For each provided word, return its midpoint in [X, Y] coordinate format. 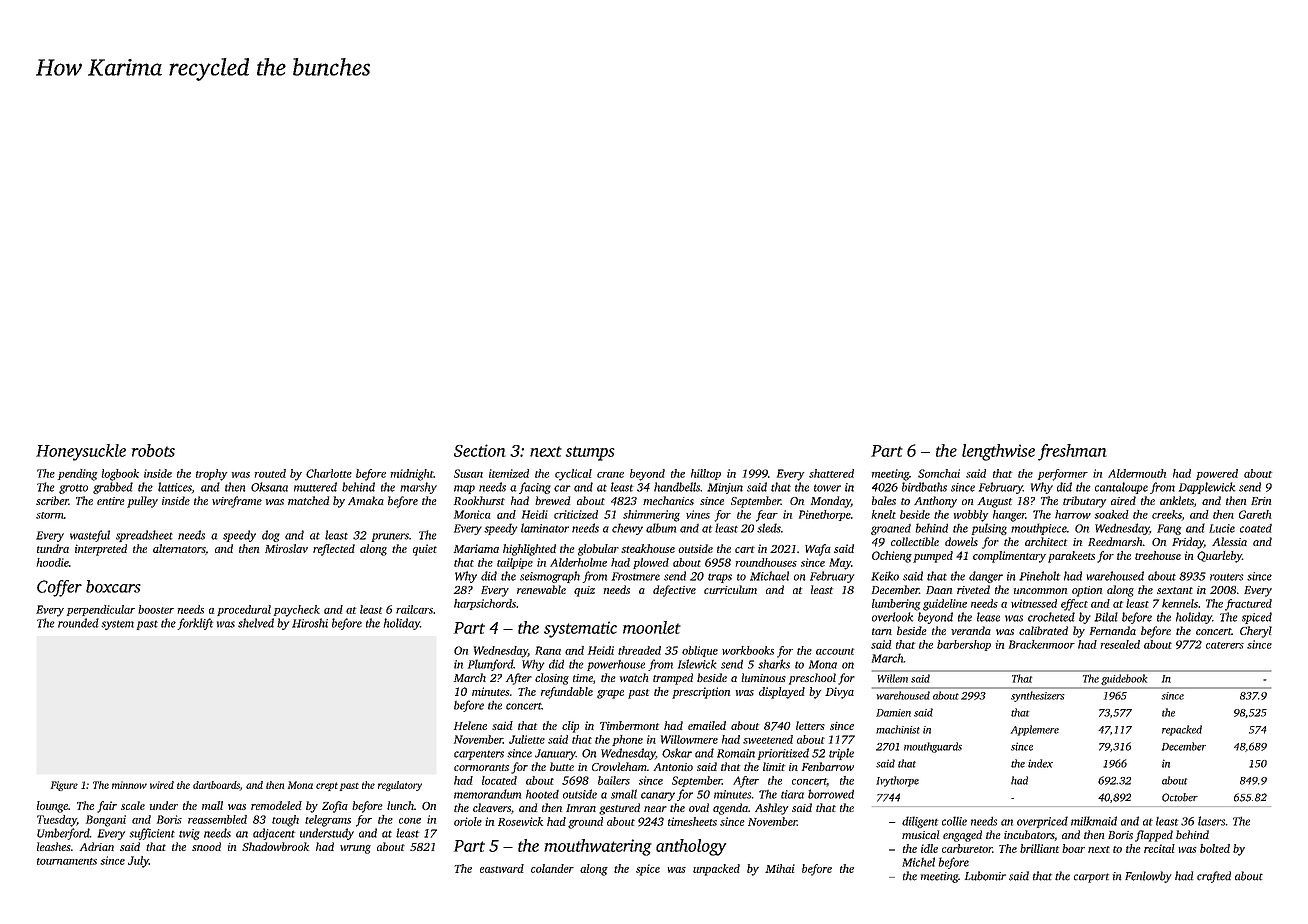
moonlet [652, 627]
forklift [195, 624]
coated [1256, 528]
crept [327, 786]
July [138, 862]
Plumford [490, 665]
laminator [545, 528]
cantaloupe [1121, 488]
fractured [1248, 605]
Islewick [697, 664]
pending [77, 475]
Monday [831, 502]
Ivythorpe [897, 781]
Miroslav [286, 548]
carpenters [479, 755]
